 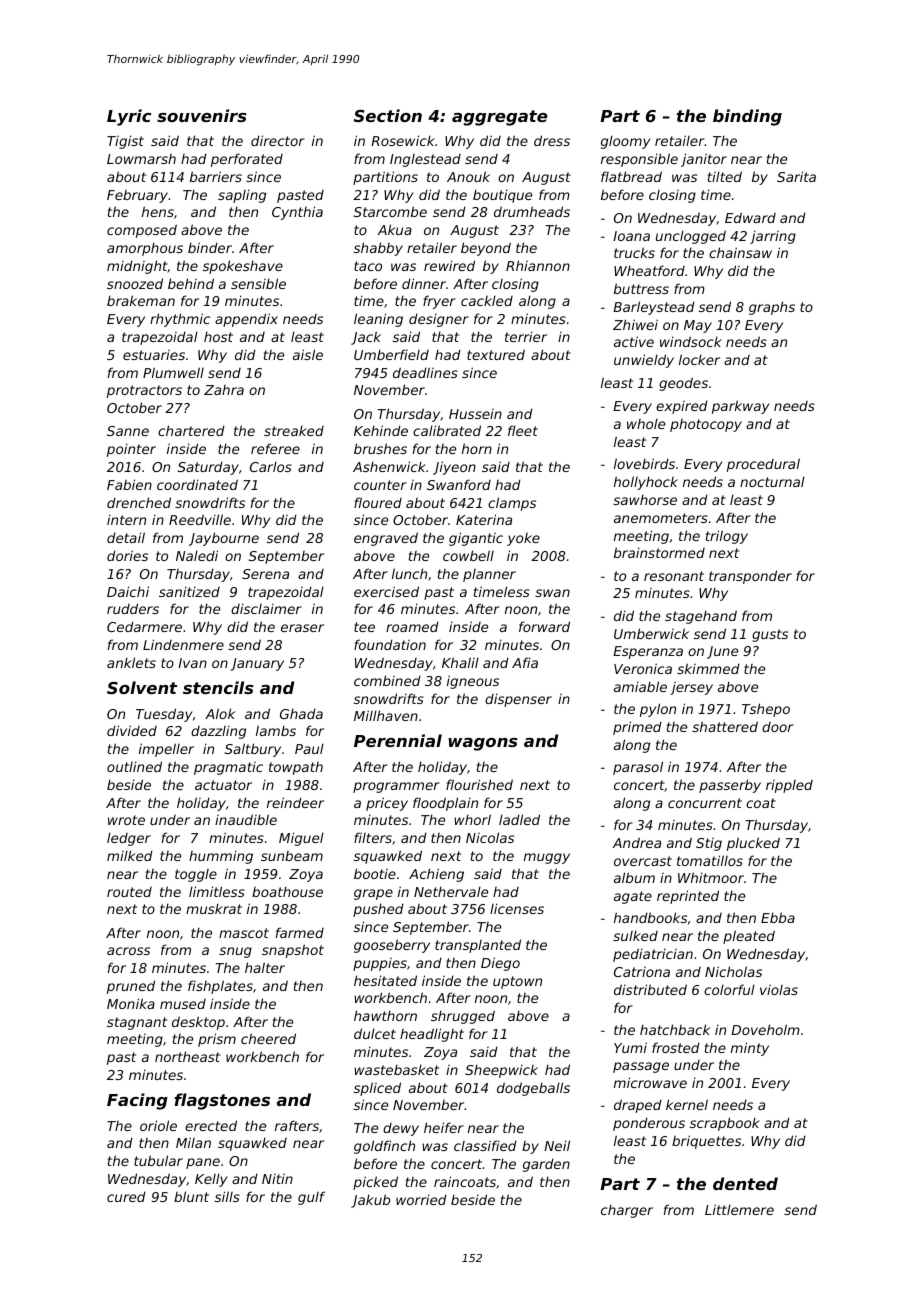 I want to click on tilted, so click(x=725, y=176).
